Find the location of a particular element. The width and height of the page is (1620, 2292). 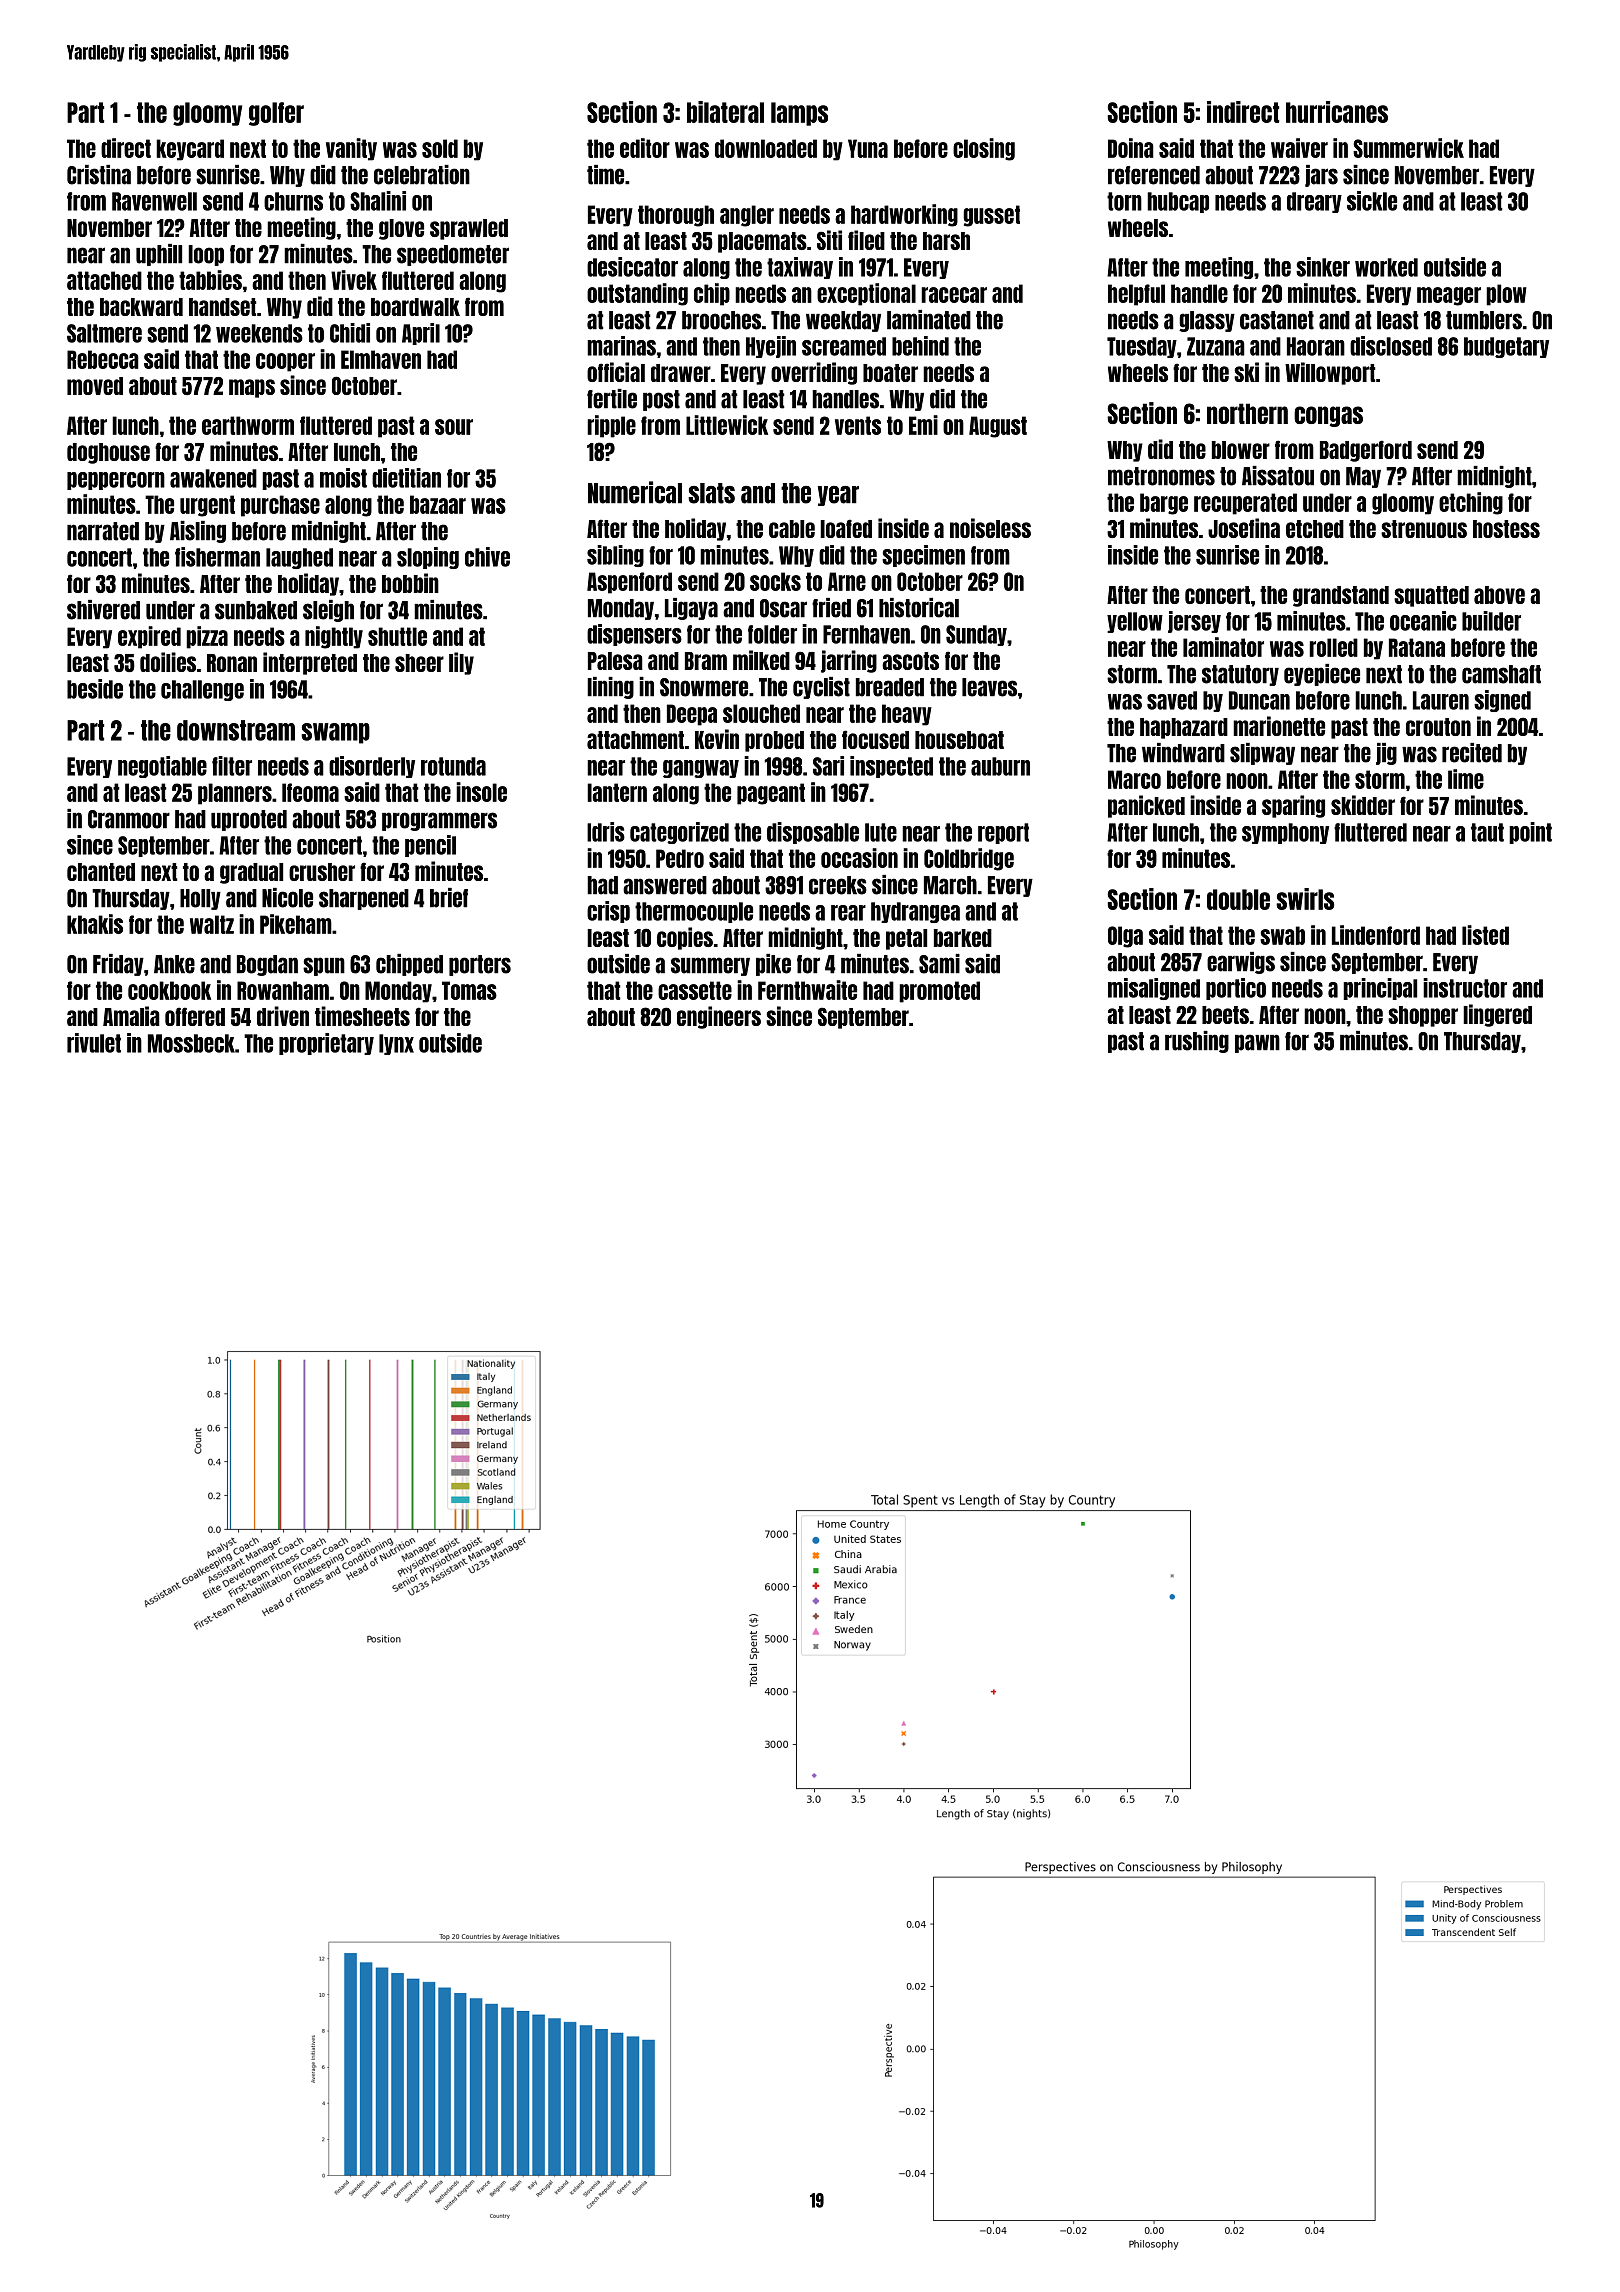

engineers is located at coordinates (719, 1017).
